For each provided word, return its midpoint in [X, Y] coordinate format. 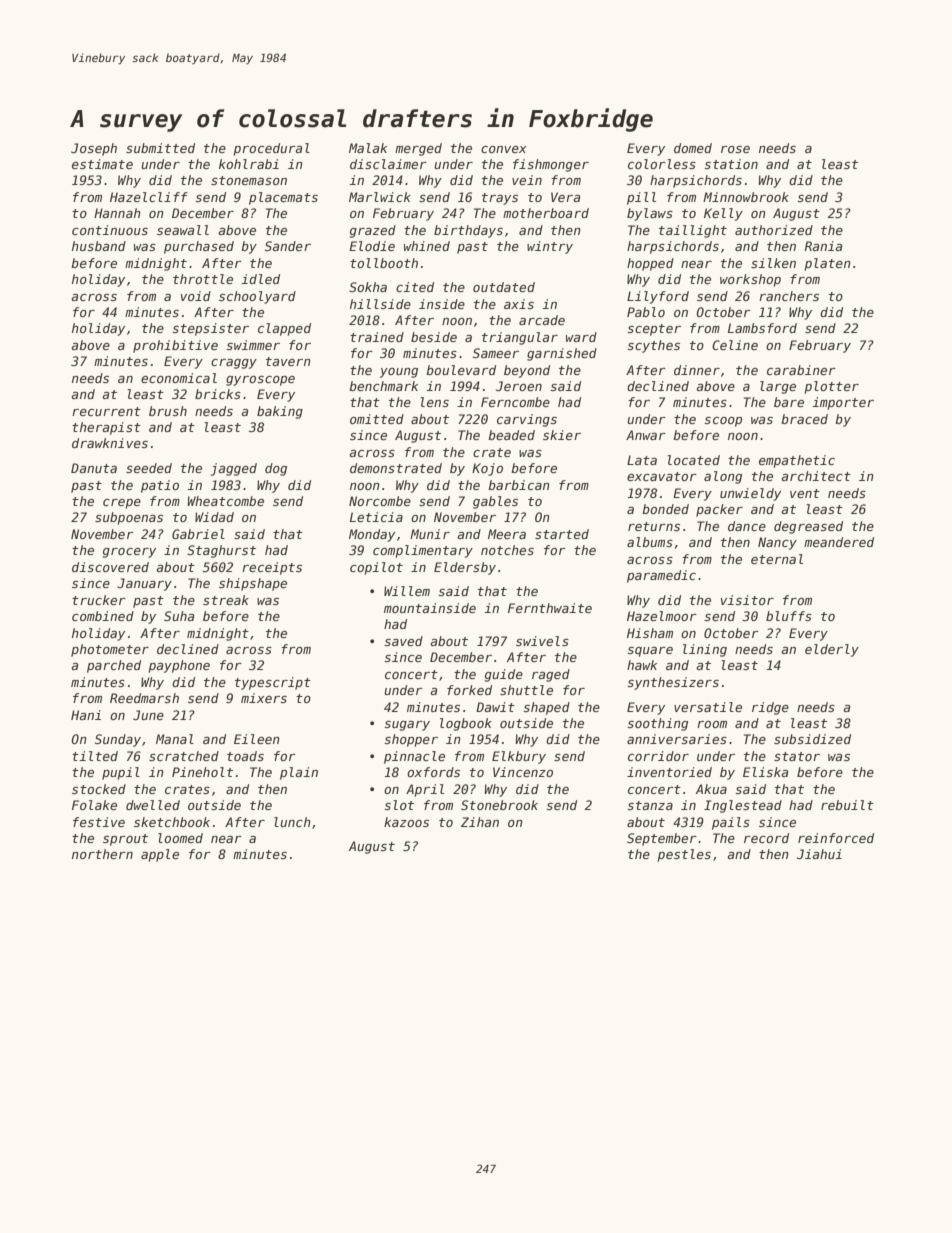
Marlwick [380, 197]
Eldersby [465, 568]
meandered [839, 542]
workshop [750, 280]
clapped [284, 329]
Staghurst [221, 551]
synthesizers [673, 683]
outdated [504, 287]
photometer [110, 650]
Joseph [94, 149]
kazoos [406, 822]
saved [403, 641]
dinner [697, 370]
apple [160, 855]
